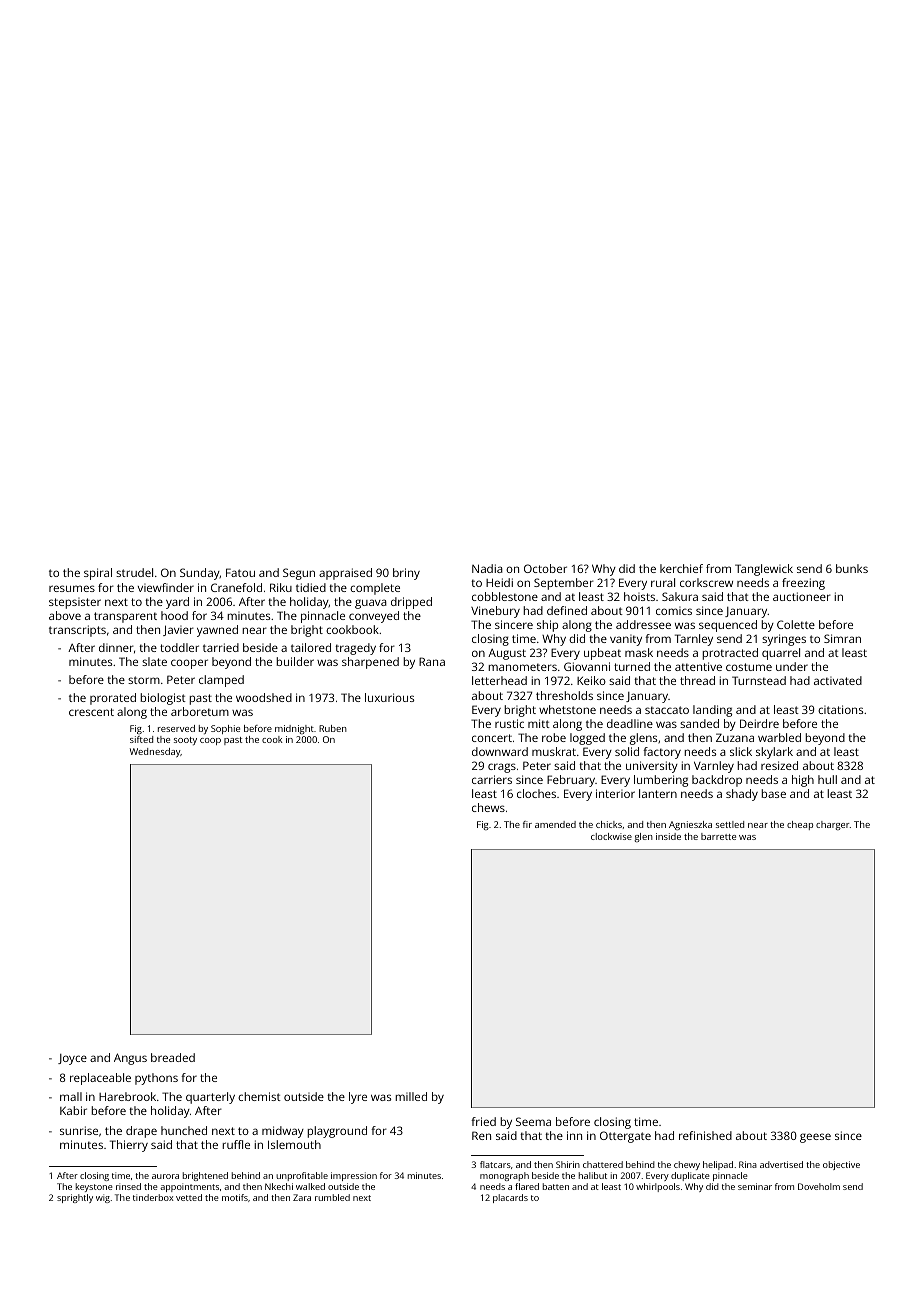 This screenshot has height=1308, width=924. What do you see at coordinates (155, 753) in the screenshot?
I see `Wednesday` at bounding box center [155, 753].
